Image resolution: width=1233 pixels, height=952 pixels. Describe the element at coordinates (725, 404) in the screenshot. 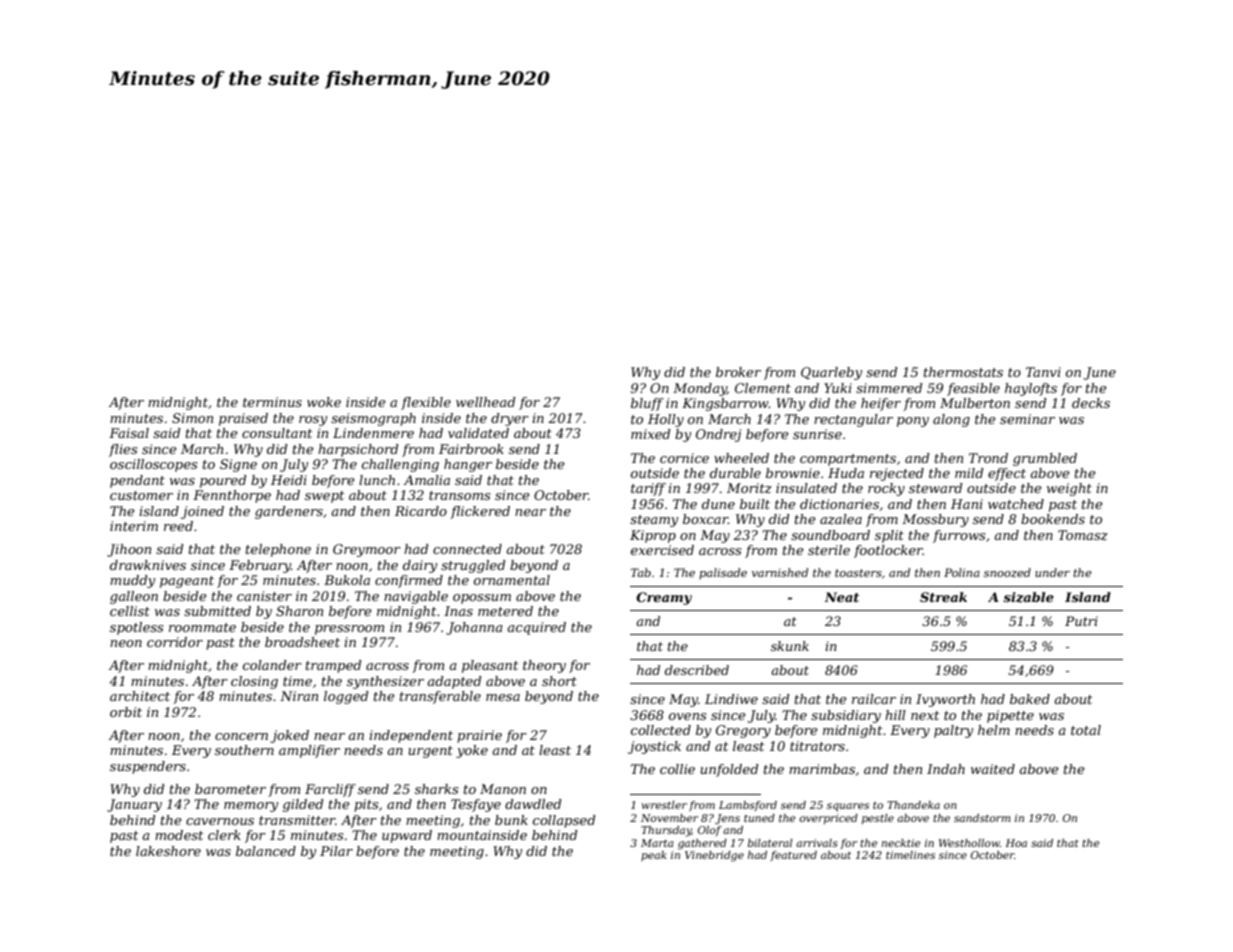

I see `Kingsbarrow` at that location.
